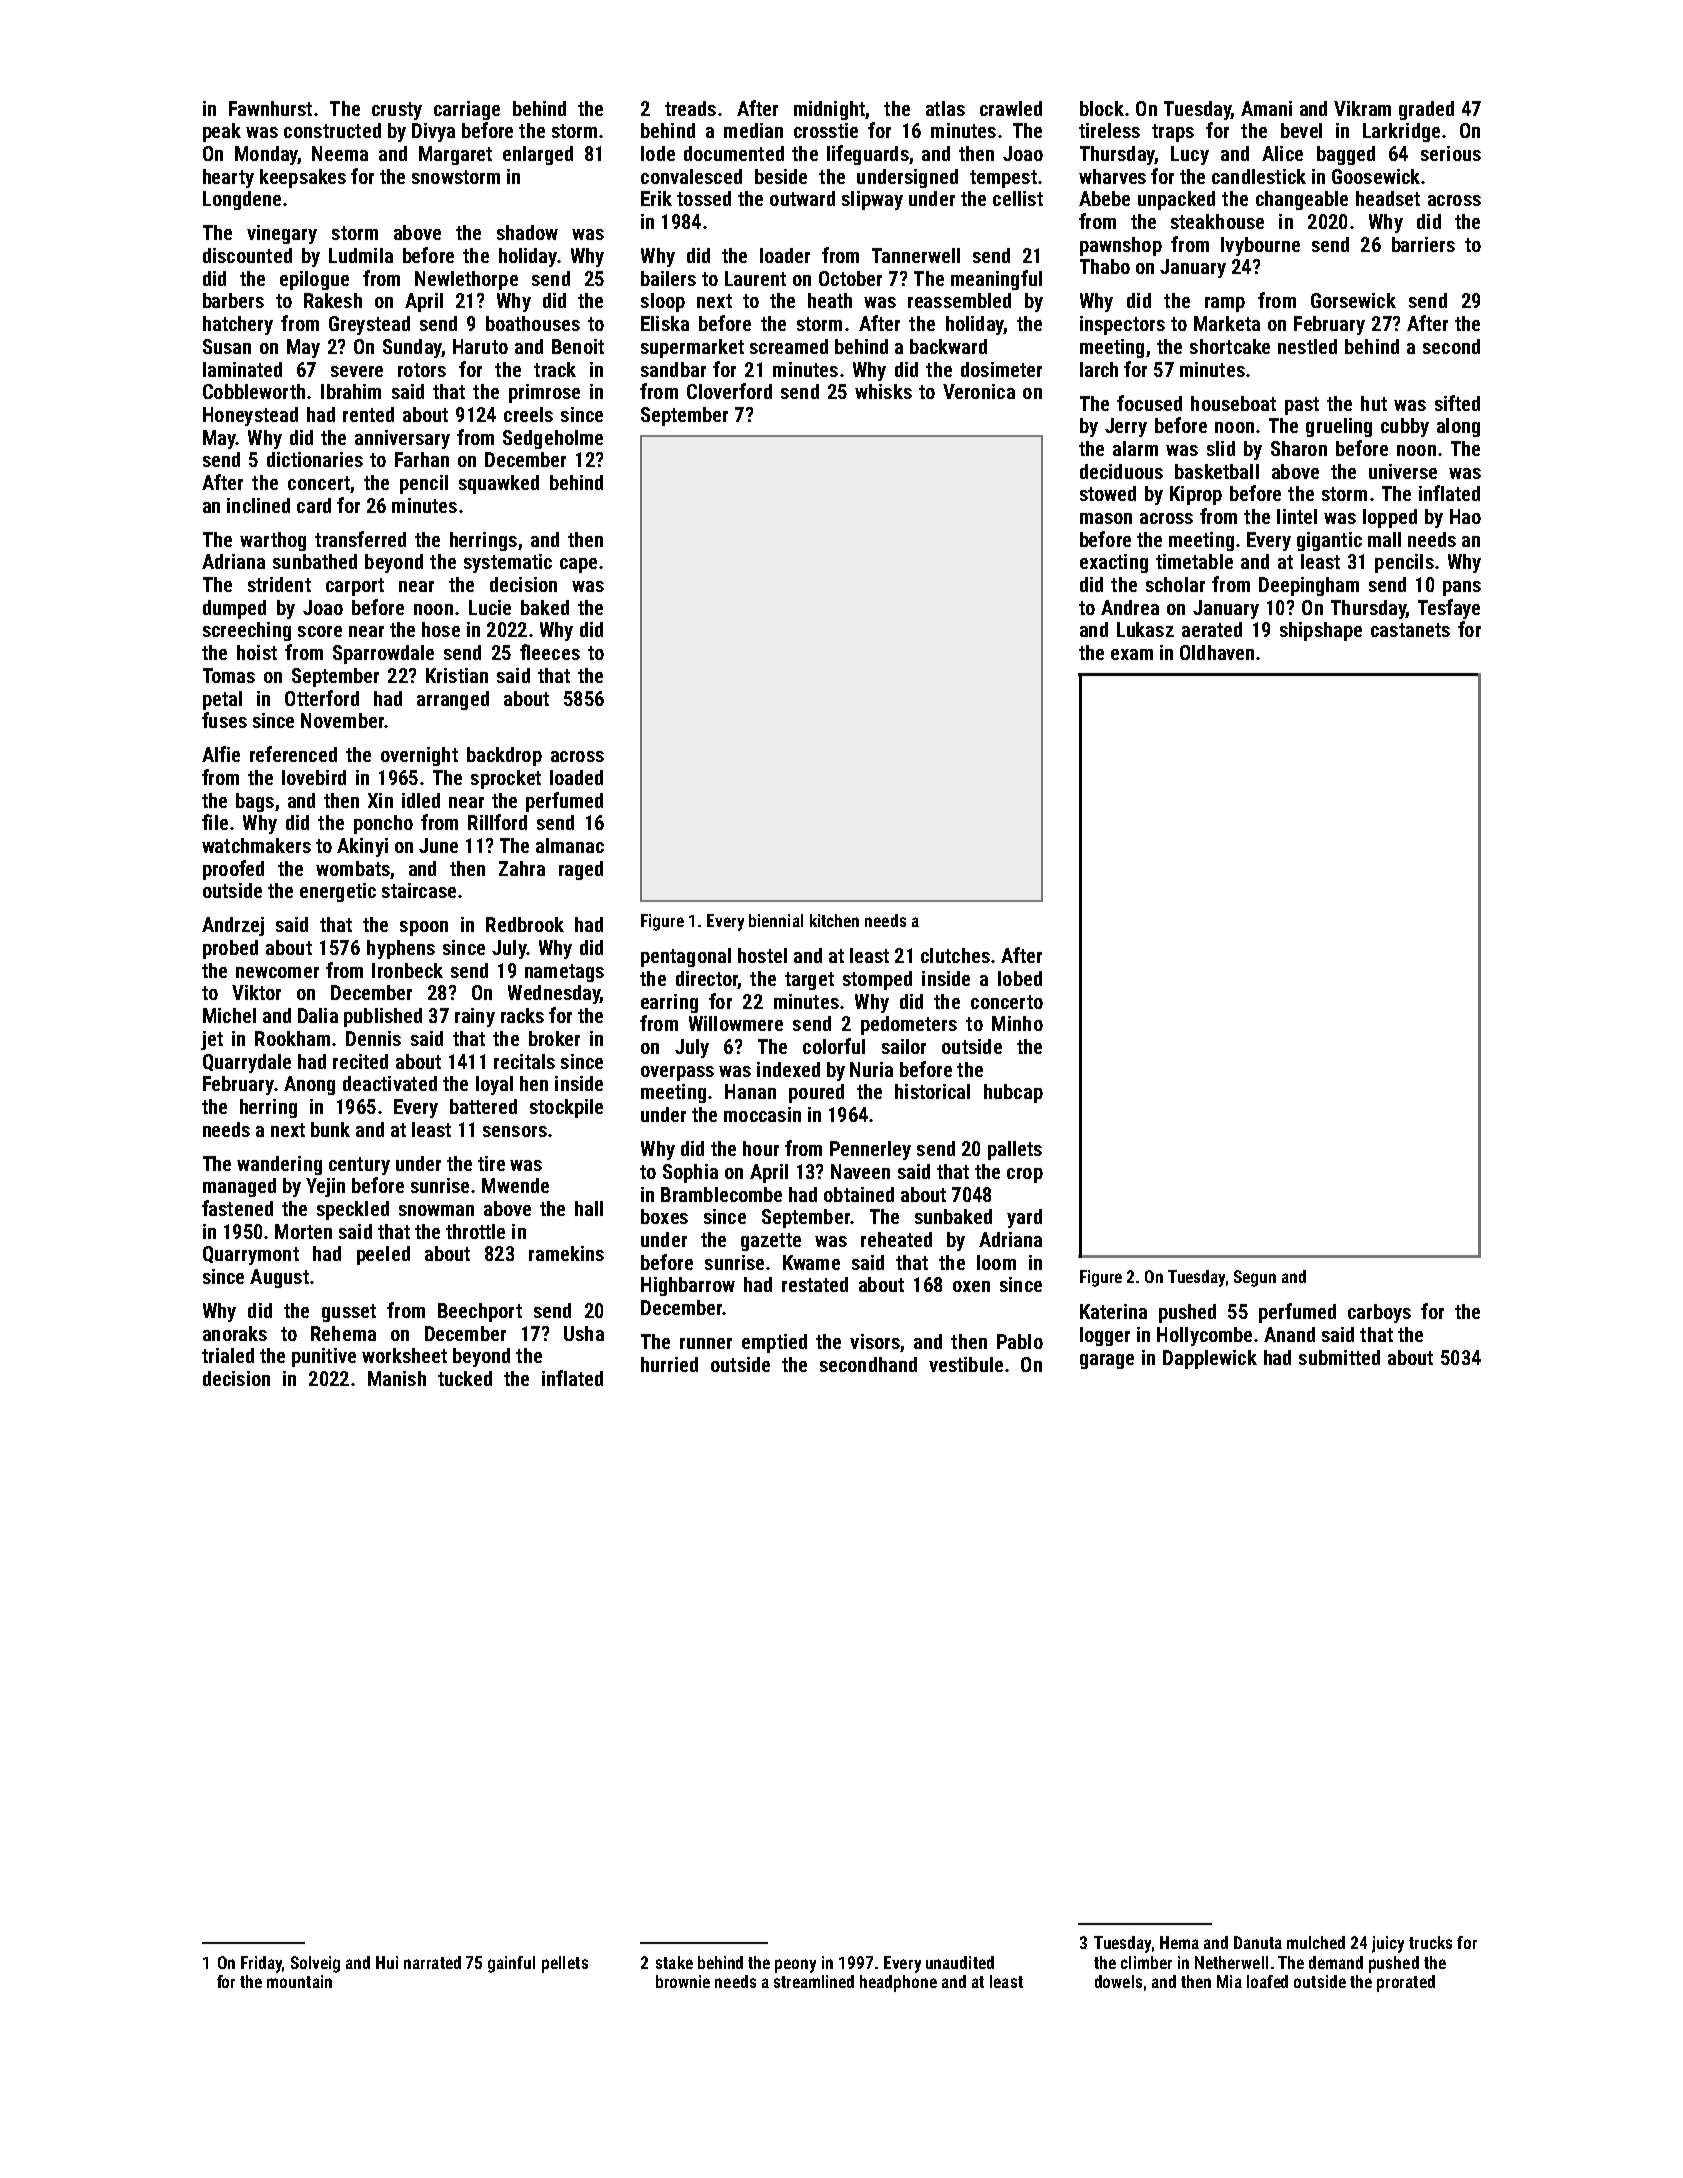 The image size is (1683, 2178). What do you see at coordinates (565, 1964) in the page?
I see `pellets` at bounding box center [565, 1964].
